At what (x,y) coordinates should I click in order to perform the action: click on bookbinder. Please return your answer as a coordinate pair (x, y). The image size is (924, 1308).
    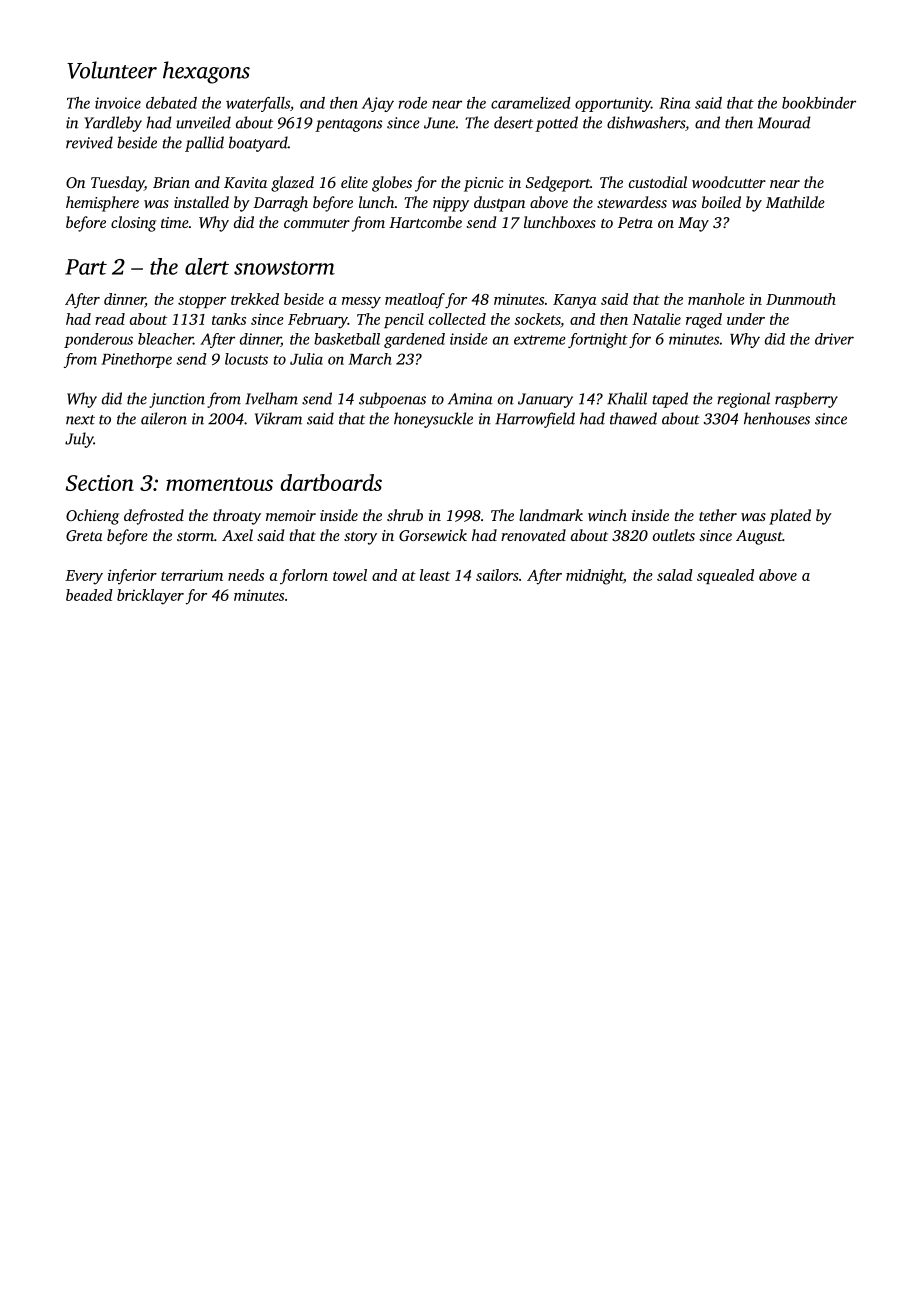
    Looking at the image, I should click on (819, 103).
